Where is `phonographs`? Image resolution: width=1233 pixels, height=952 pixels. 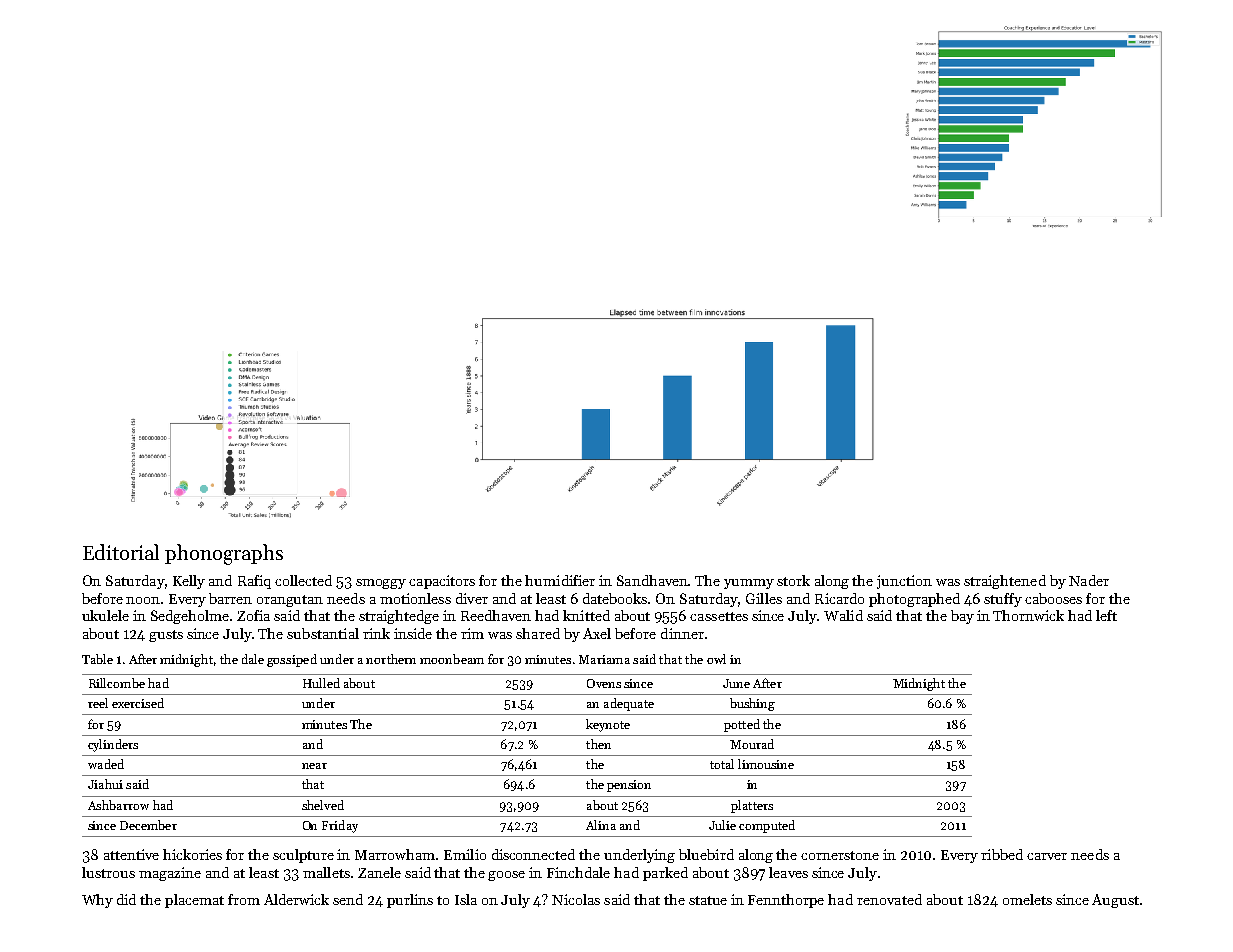
phonographs is located at coordinates (224, 554).
